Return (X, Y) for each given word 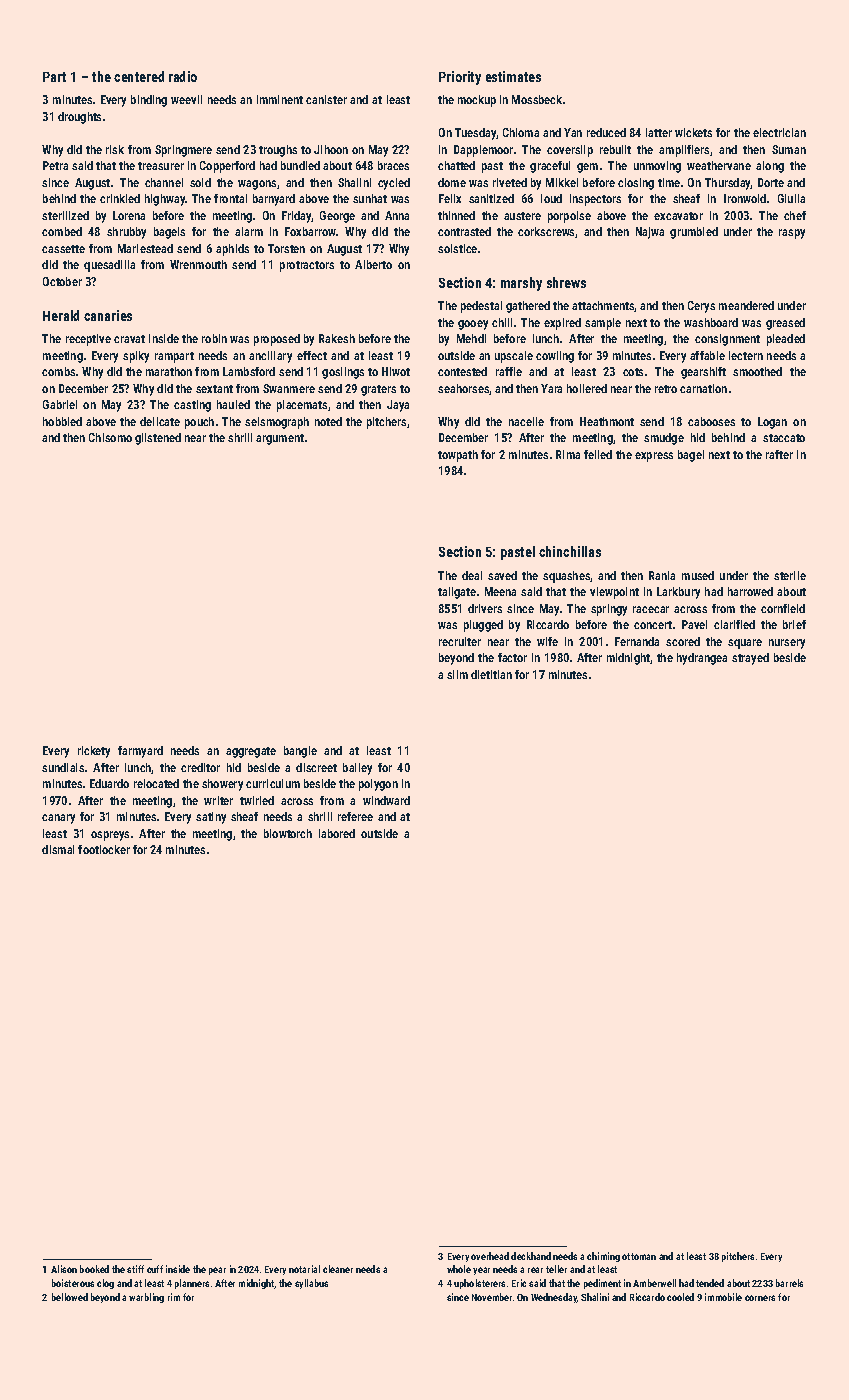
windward (386, 800)
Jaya (398, 406)
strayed (750, 659)
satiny (211, 818)
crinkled (120, 198)
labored (337, 833)
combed (62, 231)
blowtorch (288, 833)
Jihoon (331, 149)
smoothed (757, 371)
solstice (457, 248)
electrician (779, 132)
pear (217, 1271)
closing (636, 184)
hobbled (62, 421)
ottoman (639, 1256)
